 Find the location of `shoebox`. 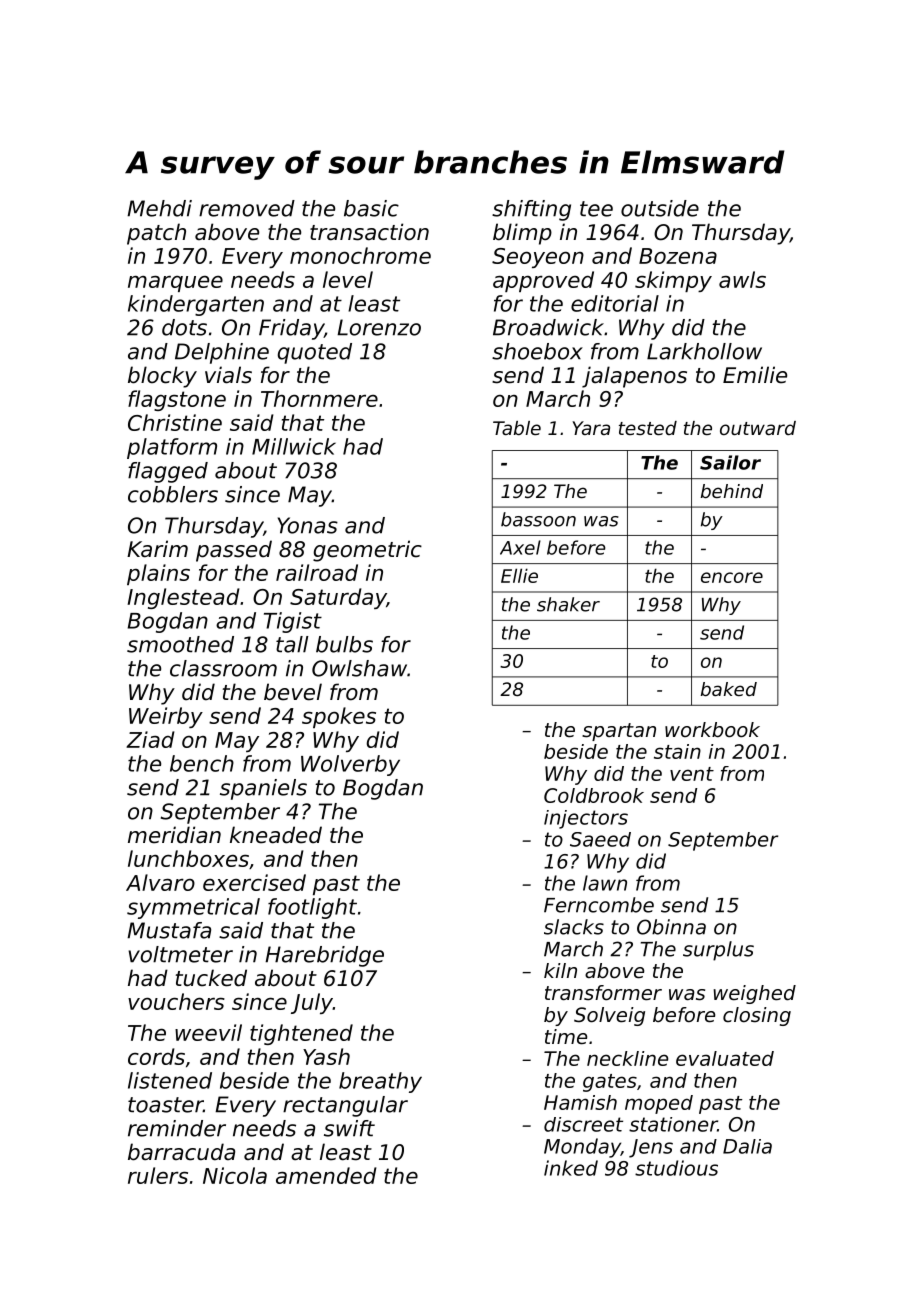

shoebox is located at coordinates (537, 351).
